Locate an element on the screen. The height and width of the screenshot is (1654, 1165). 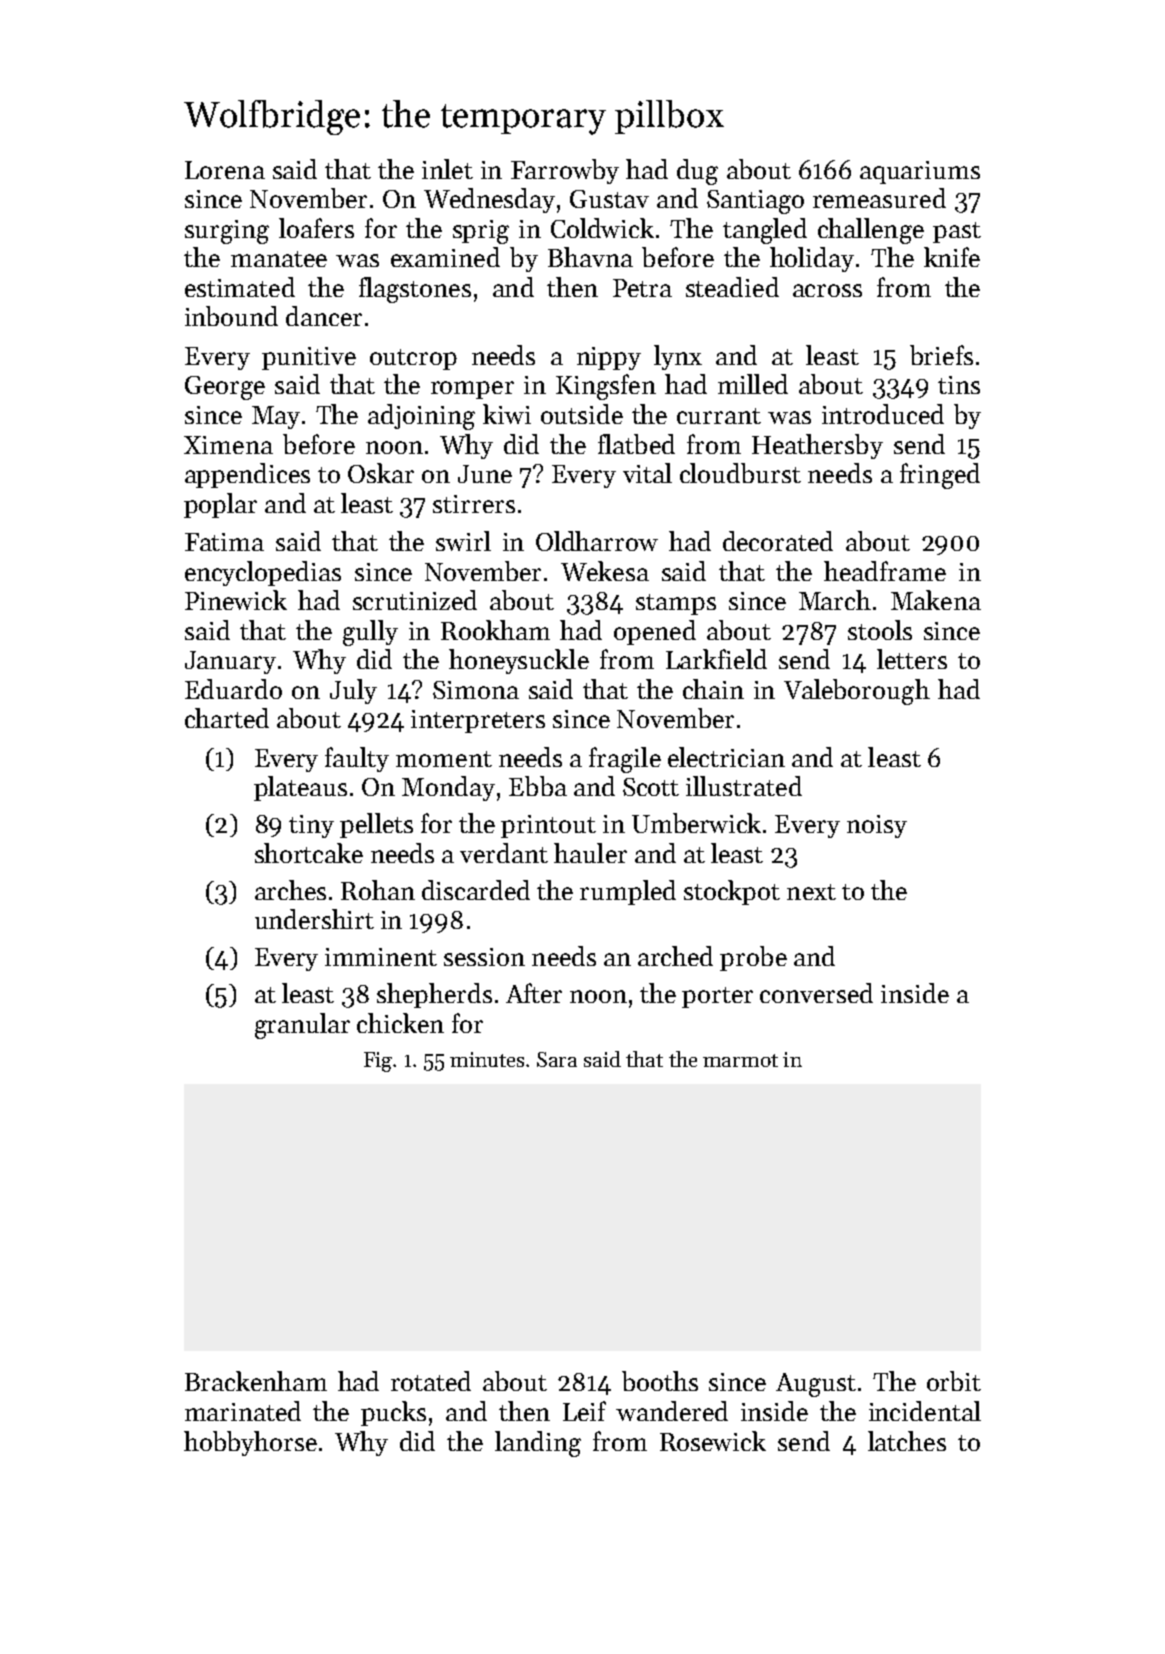
Sara is located at coordinates (557, 1059).
